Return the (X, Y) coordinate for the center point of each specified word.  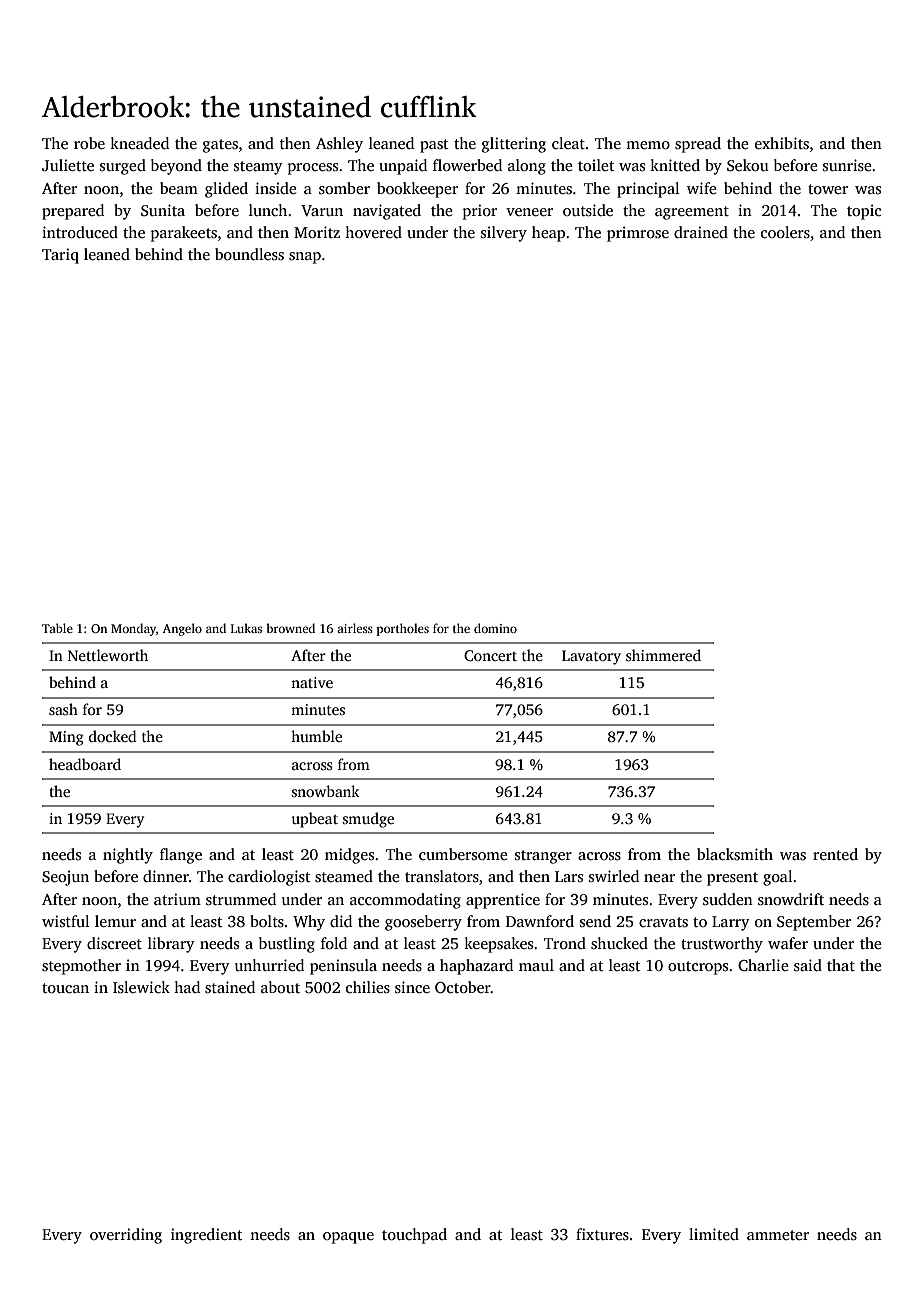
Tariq (60, 256)
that (841, 965)
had (187, 987)
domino (495, 628)
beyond (176, 167)
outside (588, 210)
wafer (788, 943)
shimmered (663, 655)
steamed (344, 876)
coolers (785, 232)
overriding (126, 1236)
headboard (85, 764)
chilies (368, 987)
